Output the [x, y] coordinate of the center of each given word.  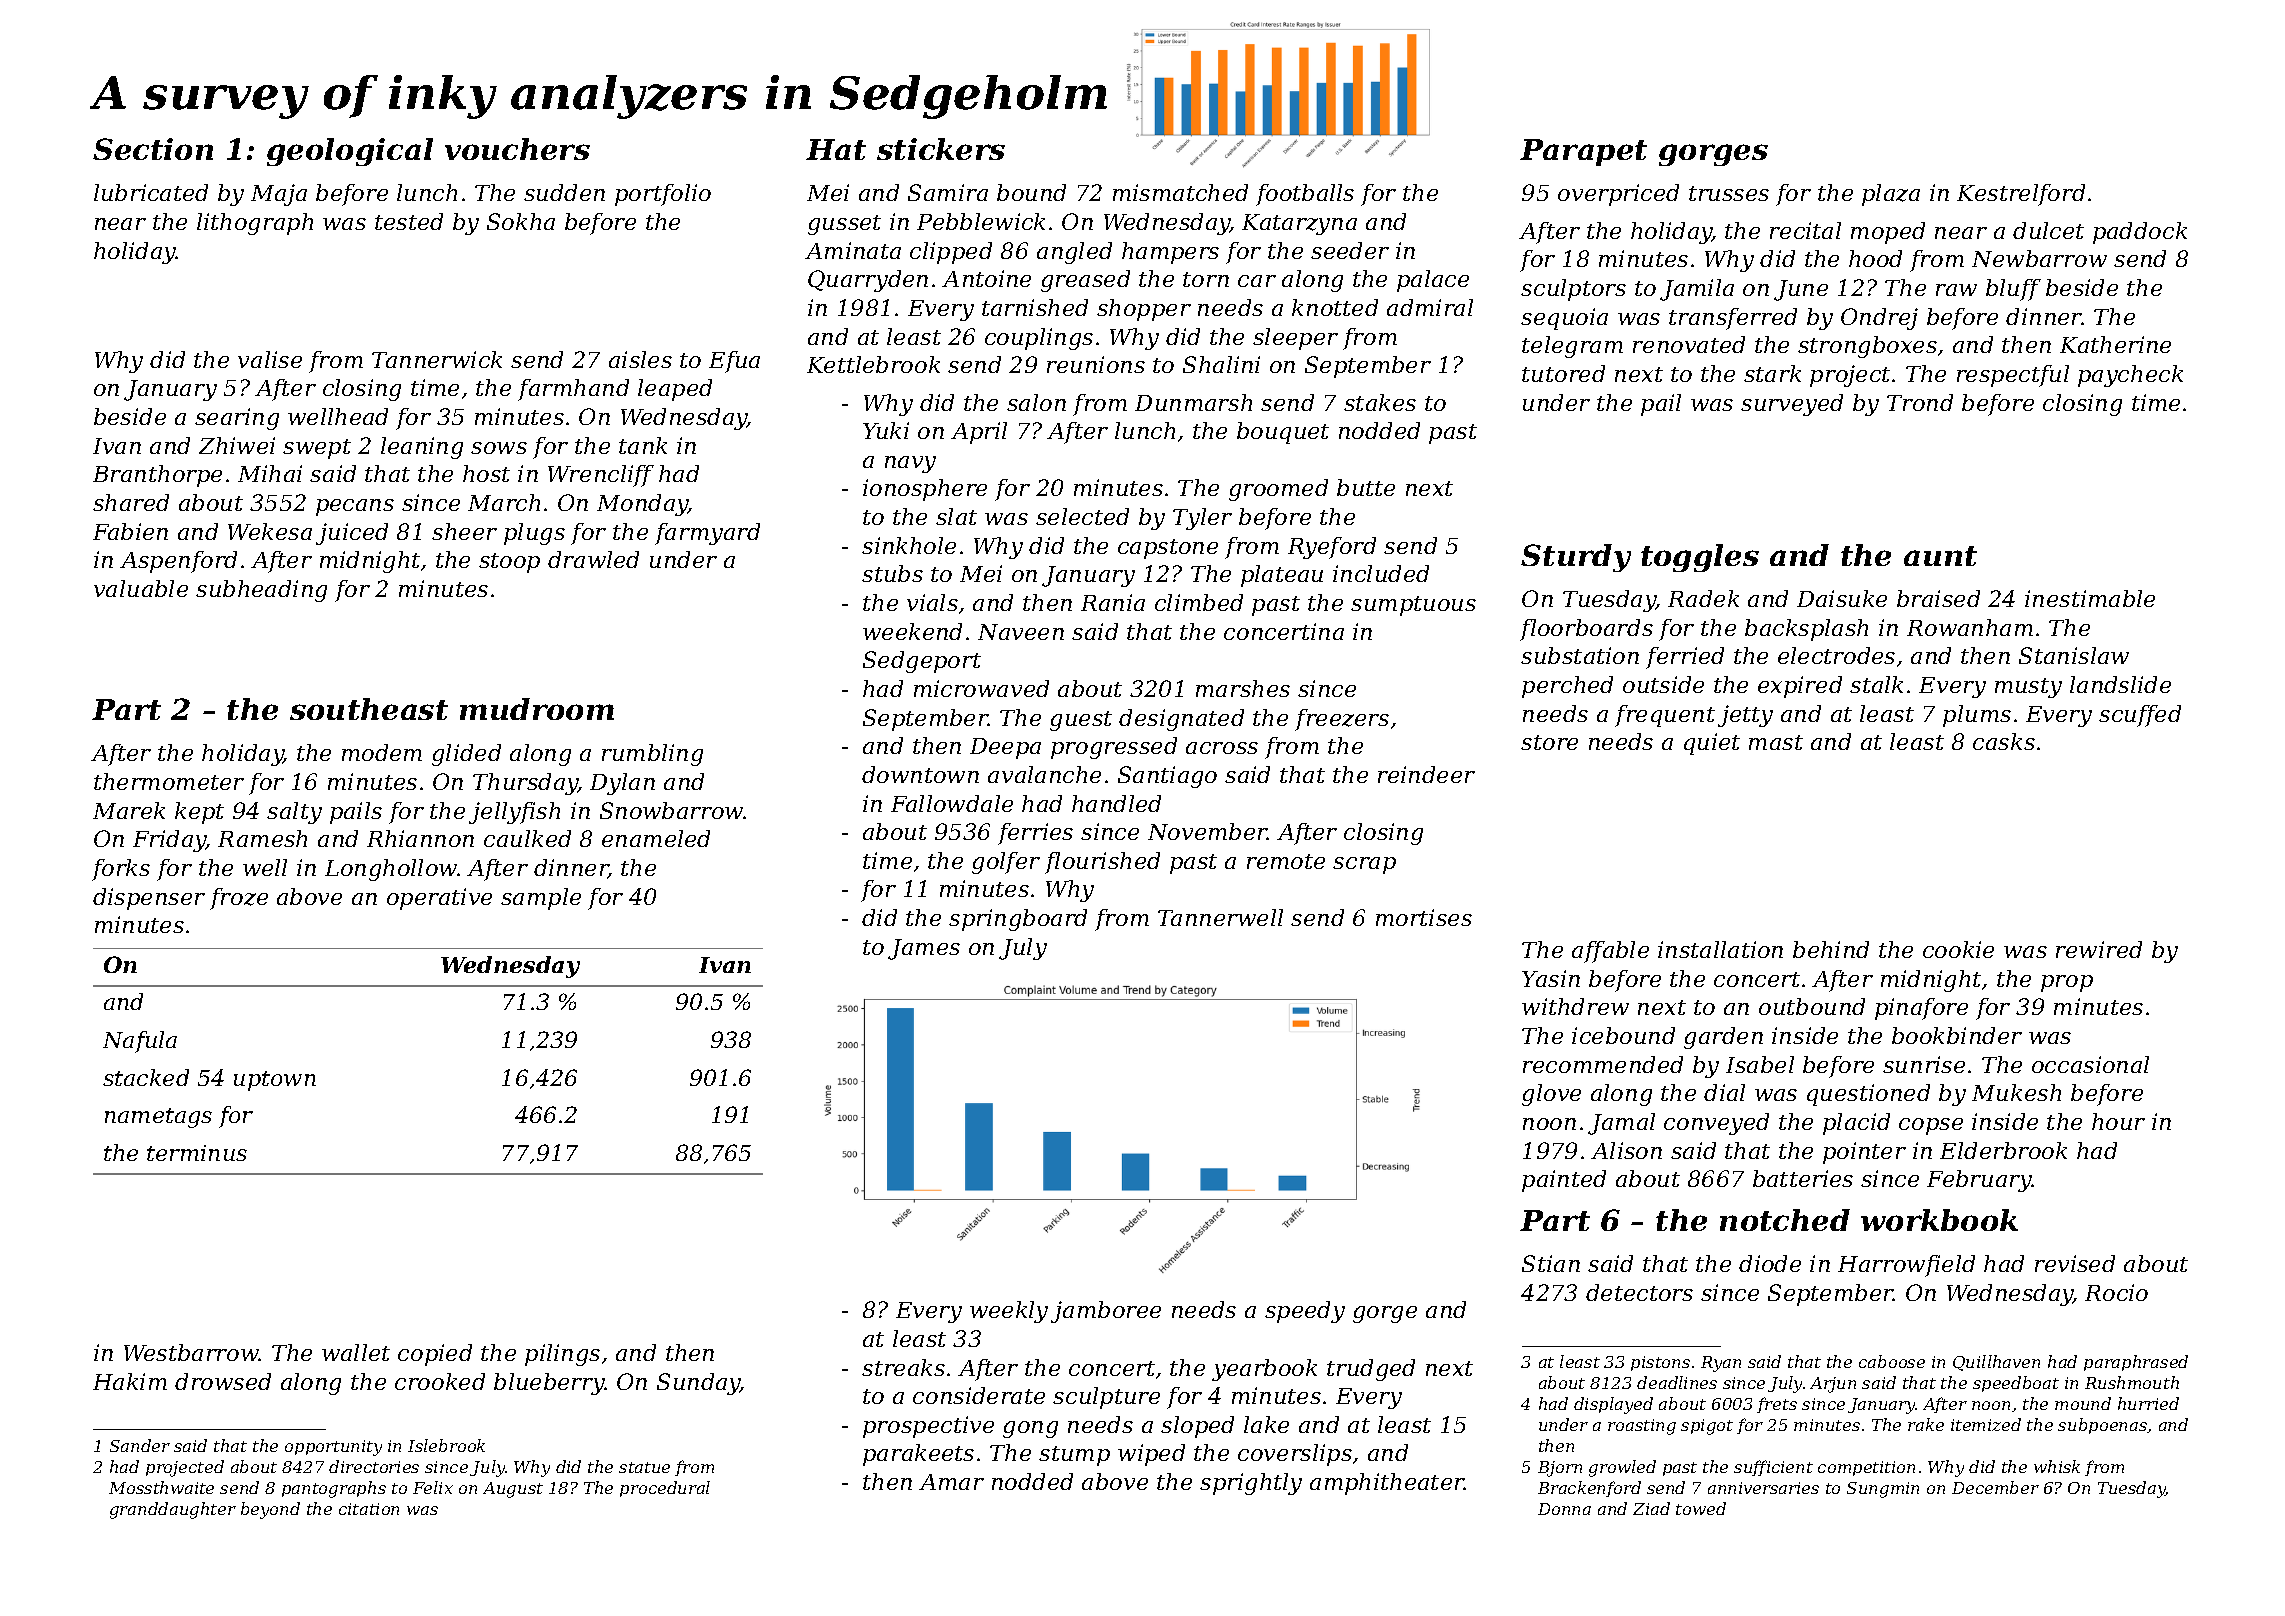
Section [153, 149]
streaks [903, 1367]
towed [1701, 1508]
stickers [941, 149]
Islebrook [446, 1445]
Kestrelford [2021, 195]
